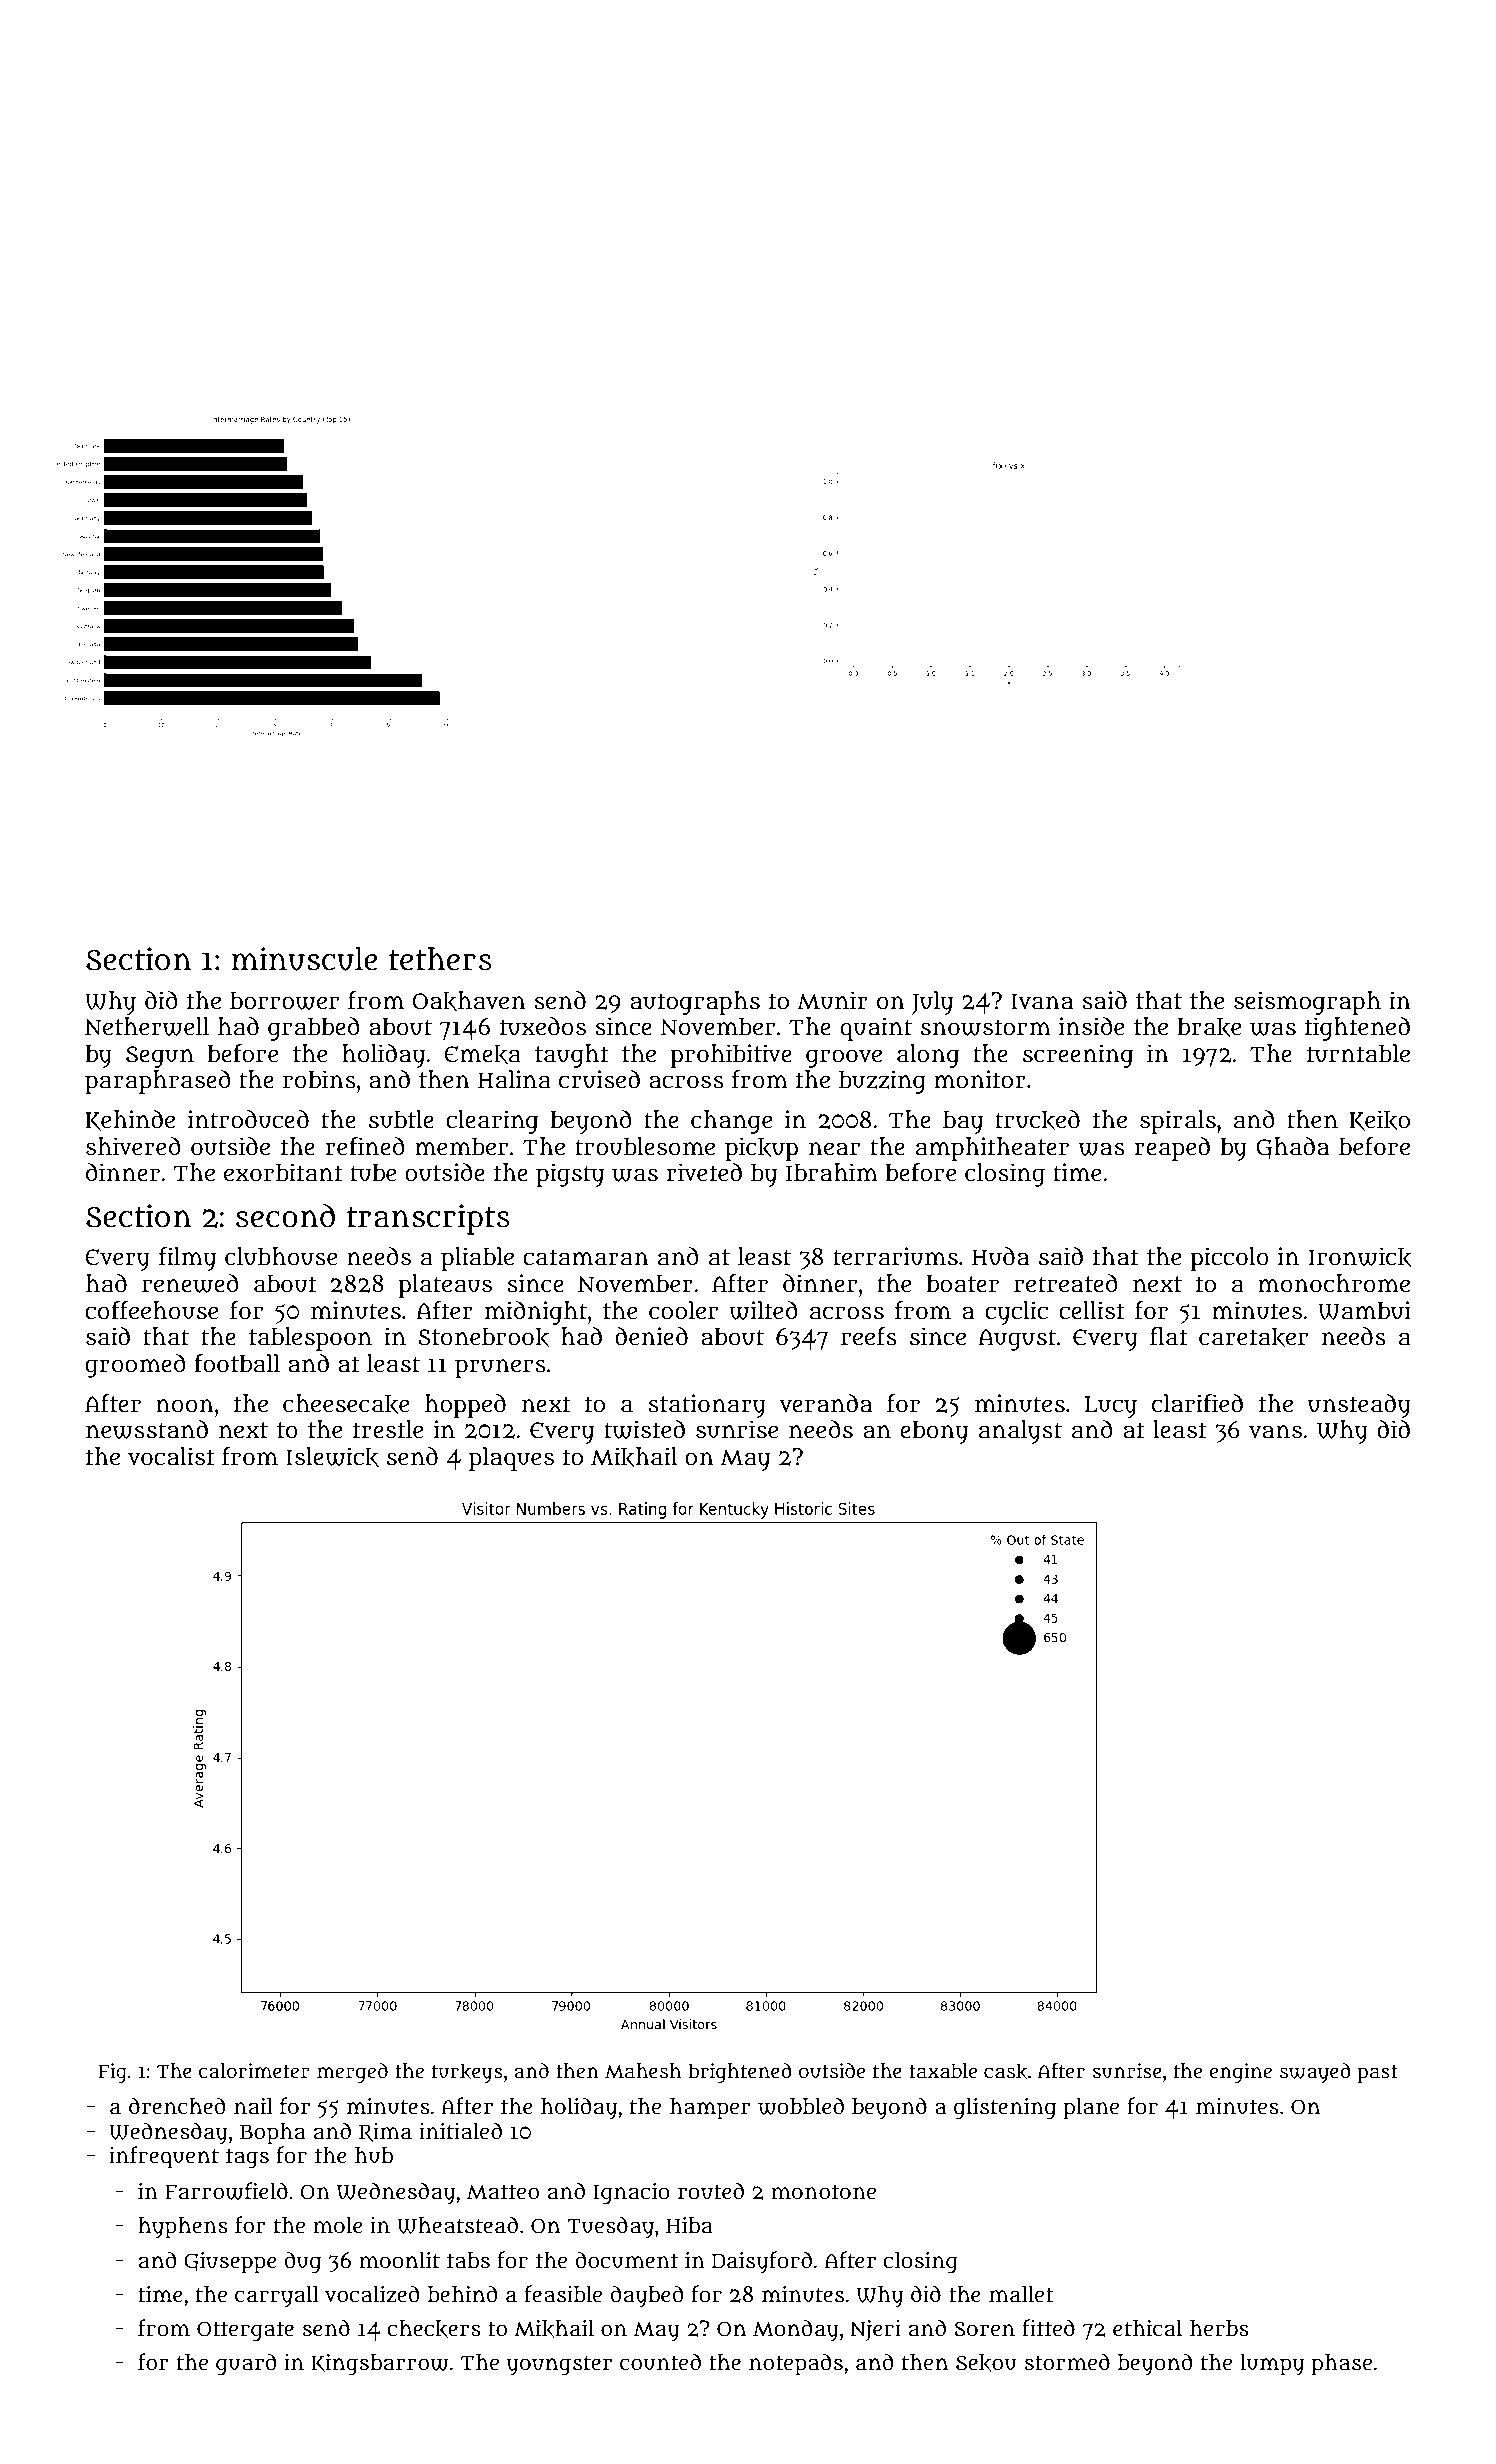 The width and height of the image is (1496, 2464). What do you see at coordinates (304, 959) in the image?
I see `minuscule` at bounding box center [304, 959].
